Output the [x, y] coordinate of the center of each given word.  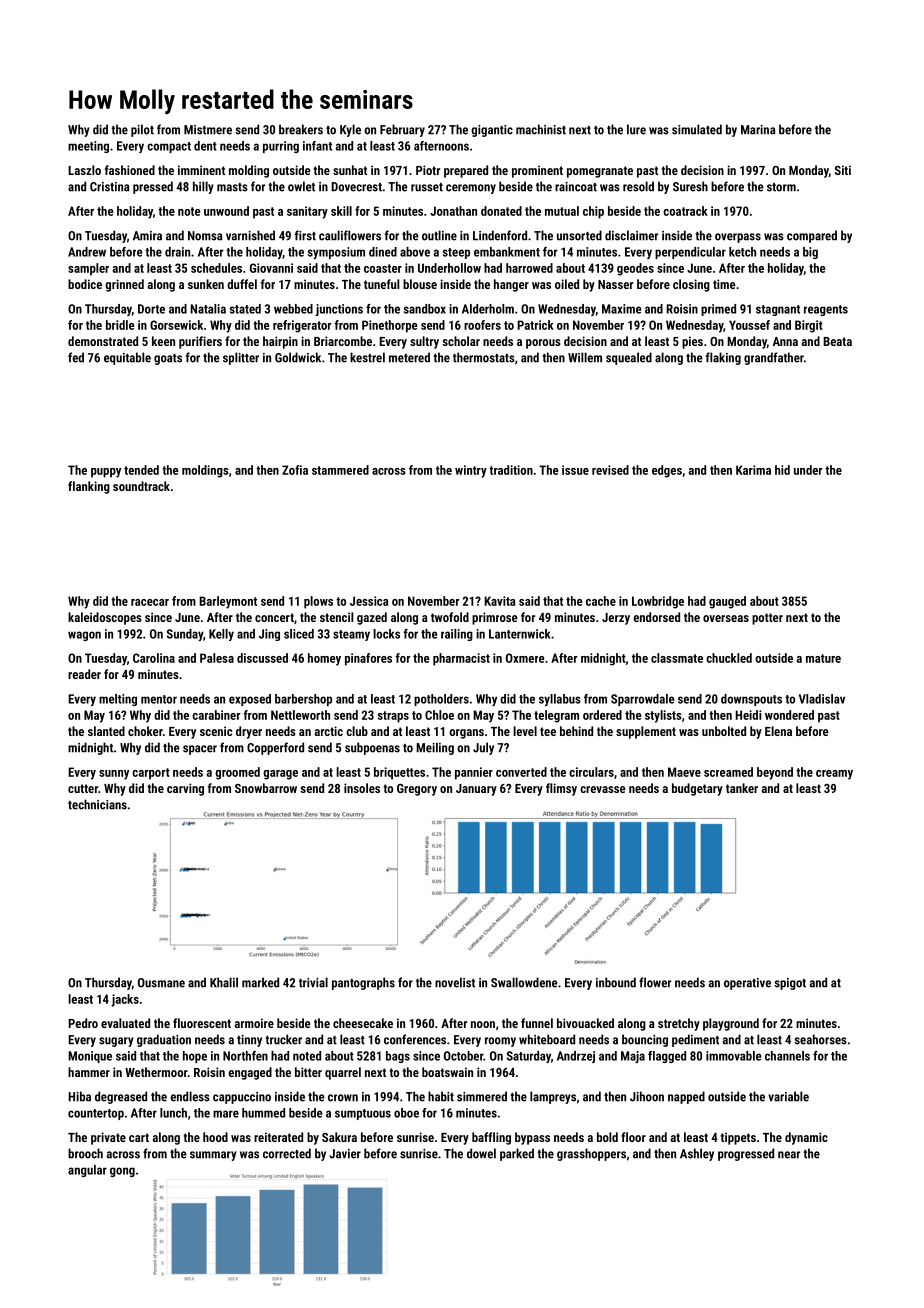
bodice [85, 284]
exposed [250, 700]
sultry [424, 342]
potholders [441, 700]
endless [190, 1096]
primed [718, 310]
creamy [834, 775]
